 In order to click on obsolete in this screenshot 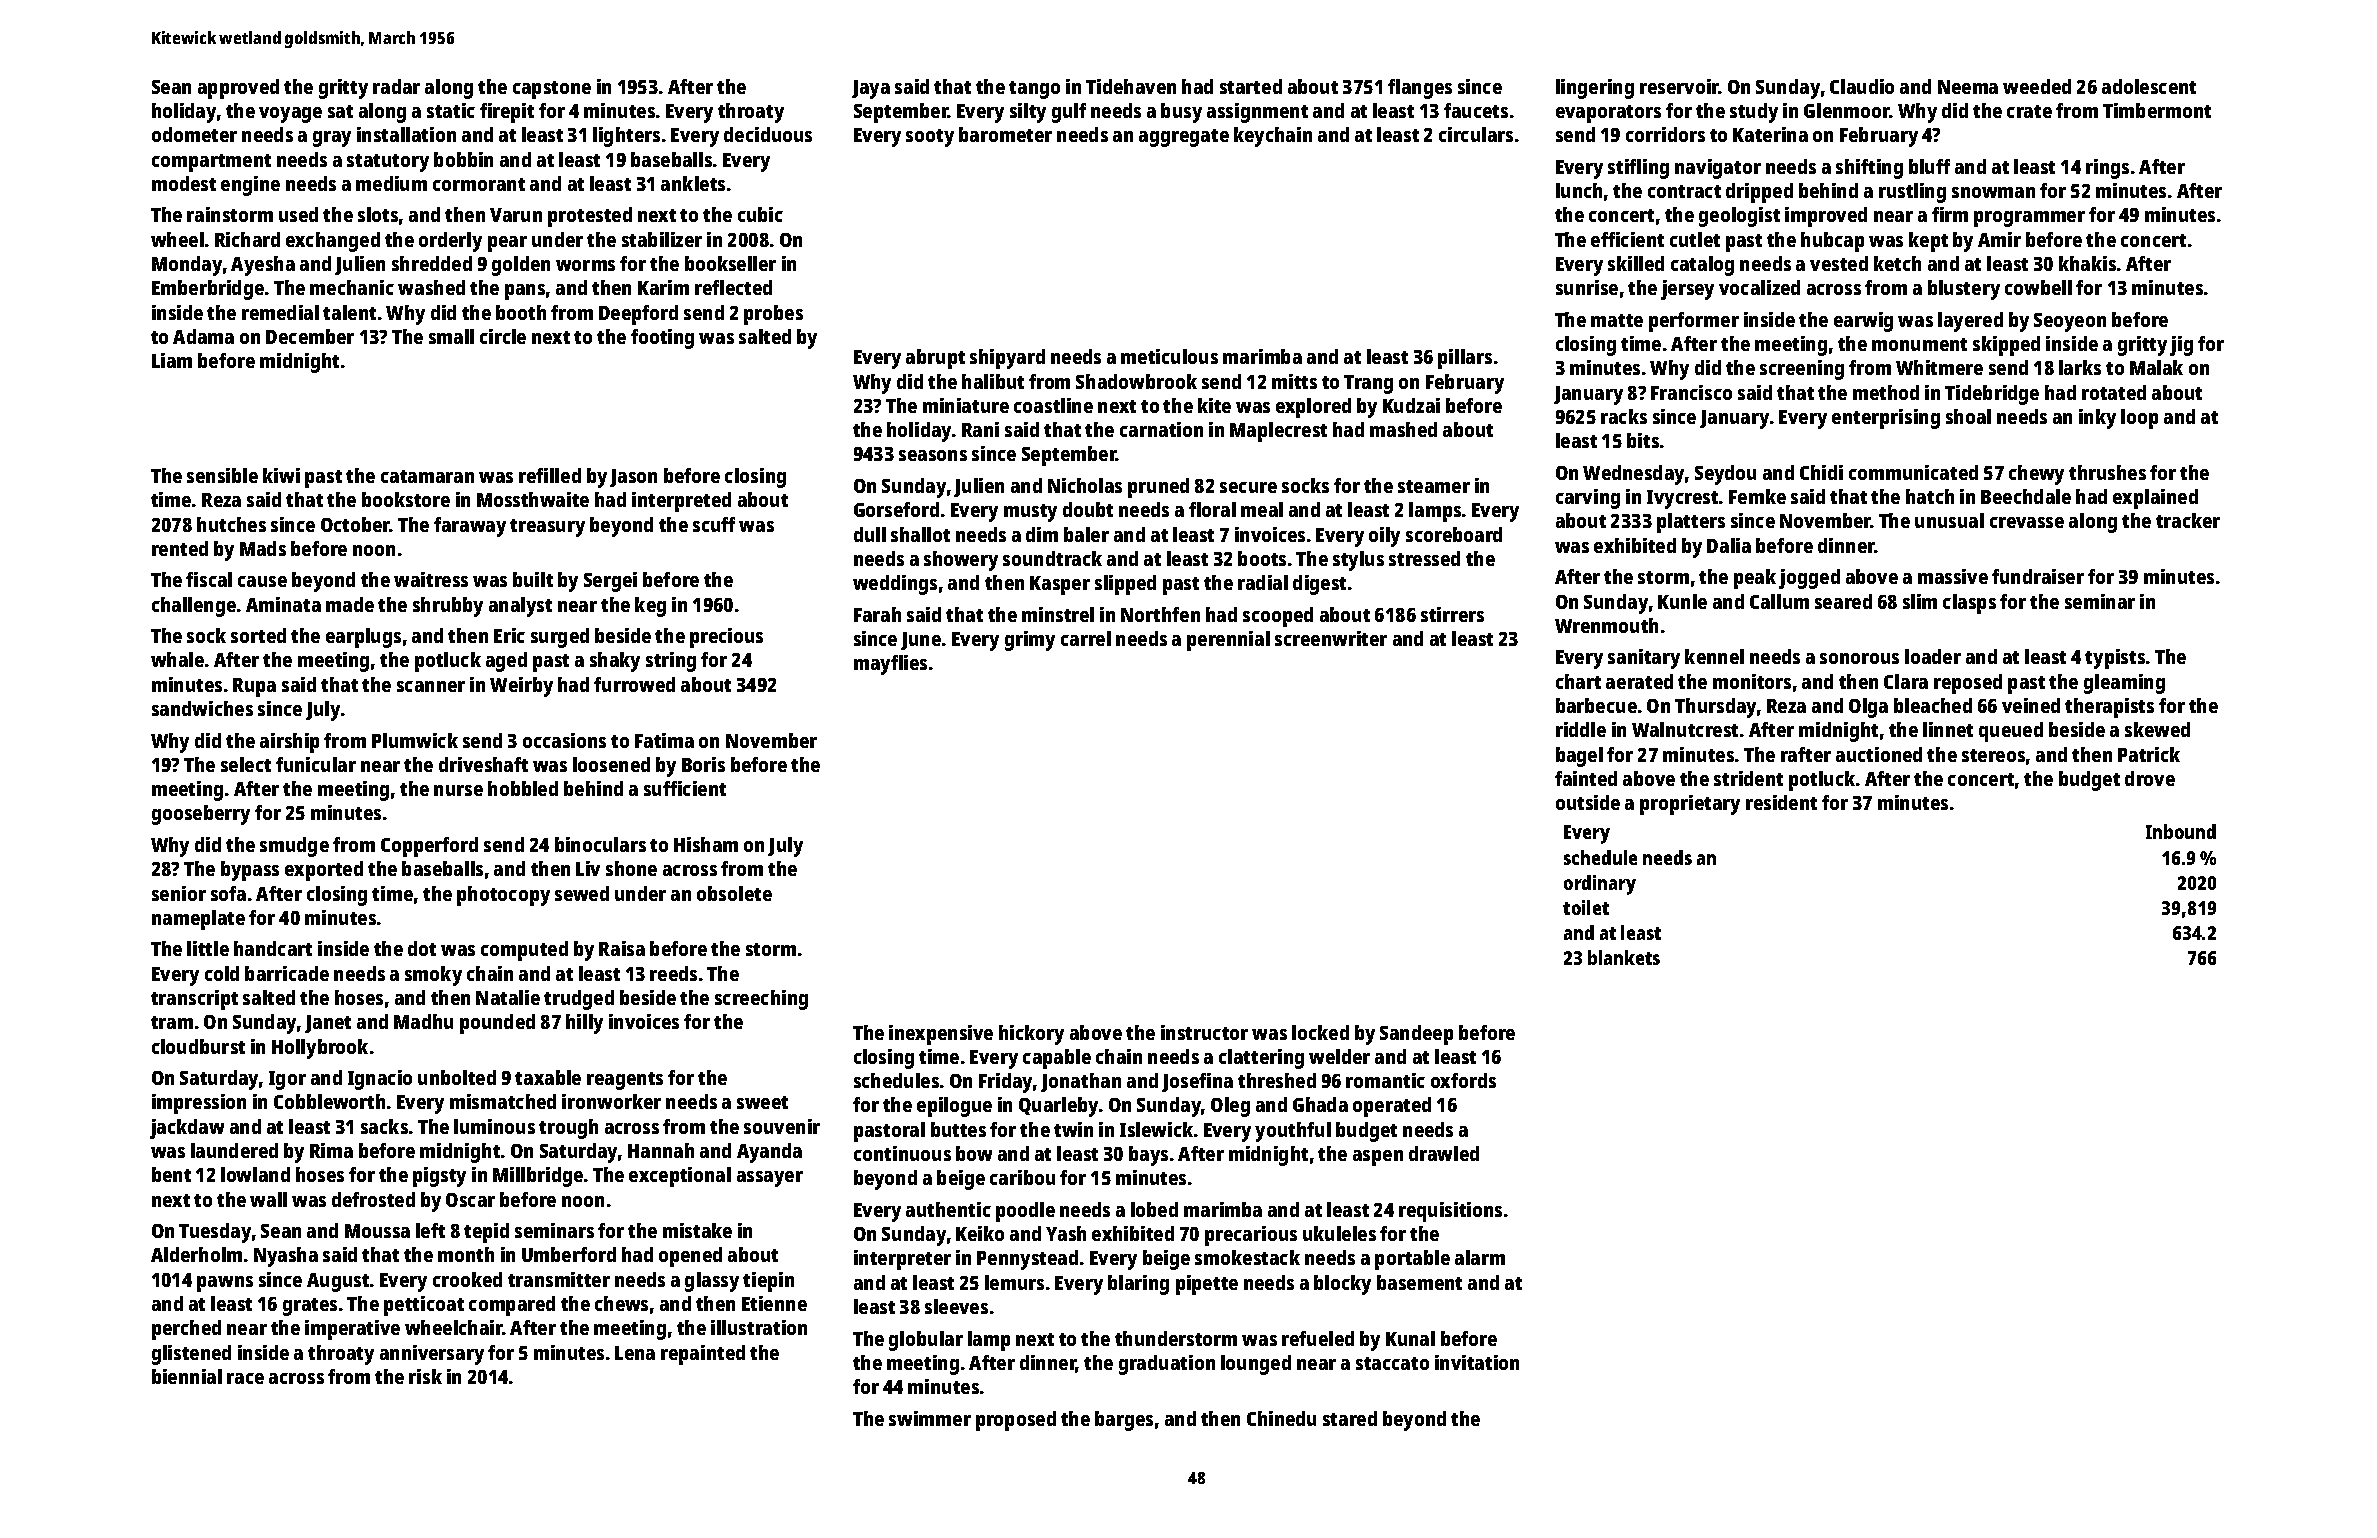, I will do `click(734, 893)`.
